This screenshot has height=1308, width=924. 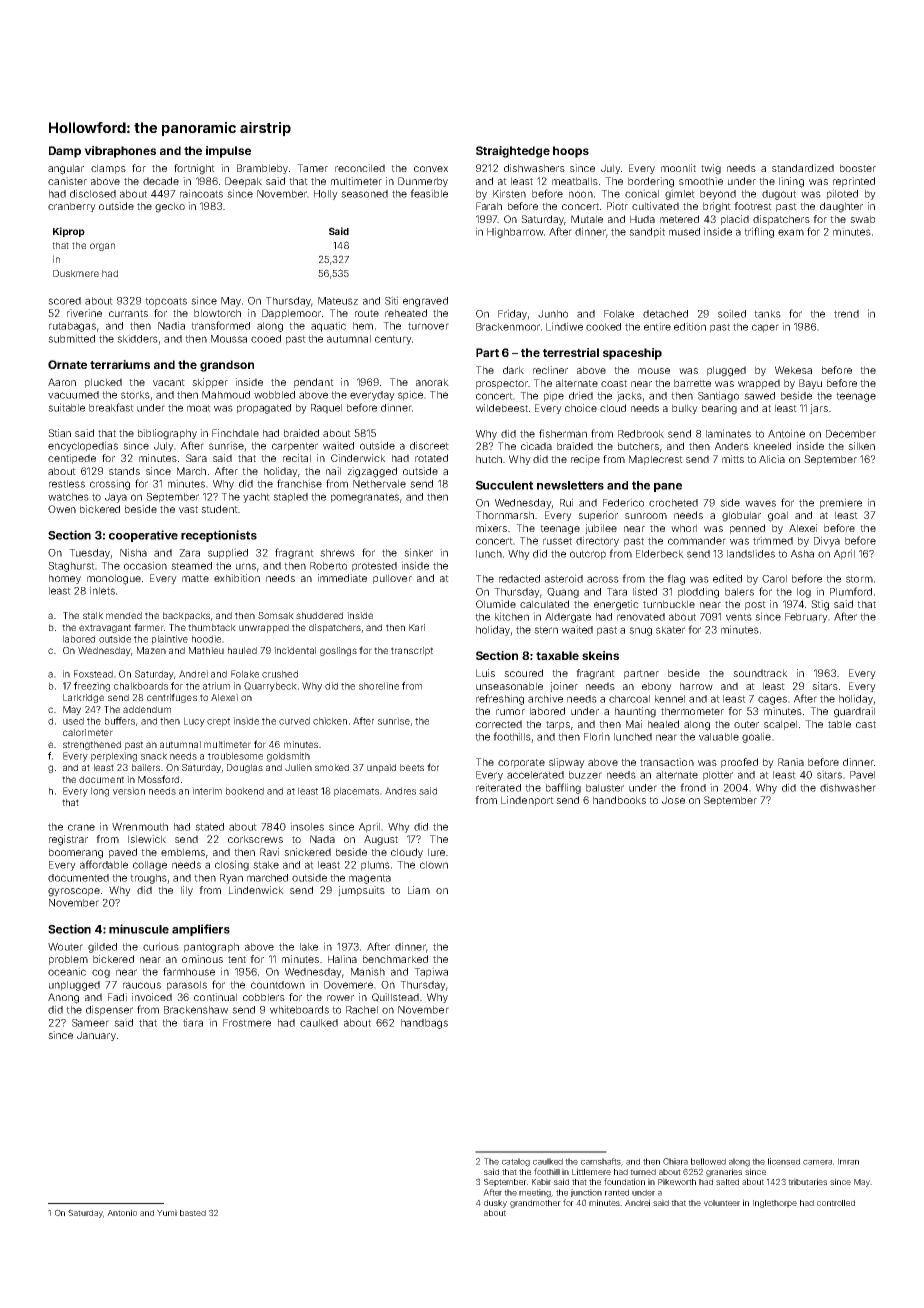 I want to click on Jose, so click(x=673, y=800).
